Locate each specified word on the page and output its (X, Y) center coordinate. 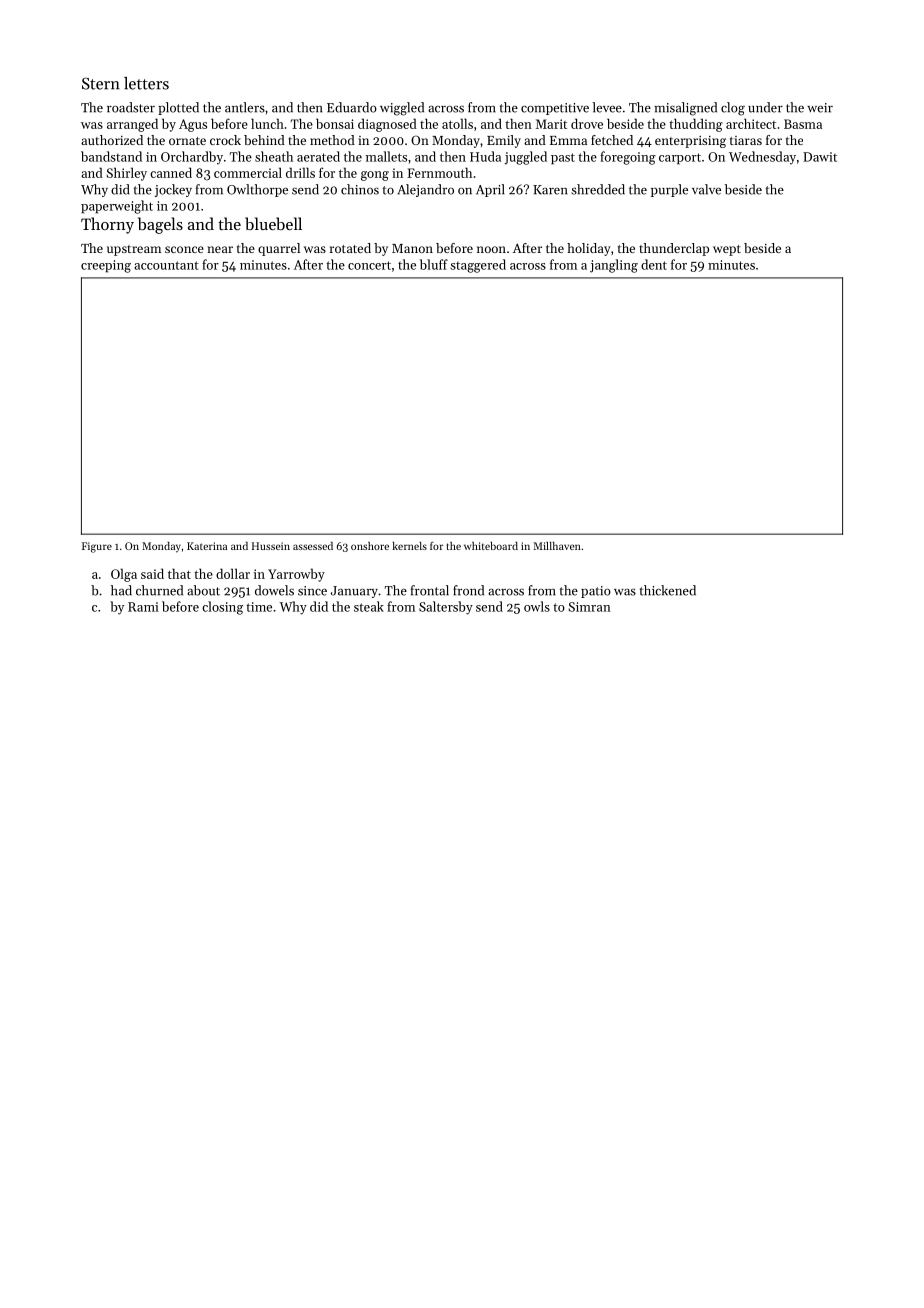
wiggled (402, 109)
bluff (434, 264)
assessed (313, 546)
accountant (166, 265)
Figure (97, 547)
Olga (124, 575)
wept (727, 250)
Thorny (107, 225)
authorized (112, 140)
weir (820, 108)
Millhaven (557, 546)
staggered (478, 266)
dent (654, 264)
